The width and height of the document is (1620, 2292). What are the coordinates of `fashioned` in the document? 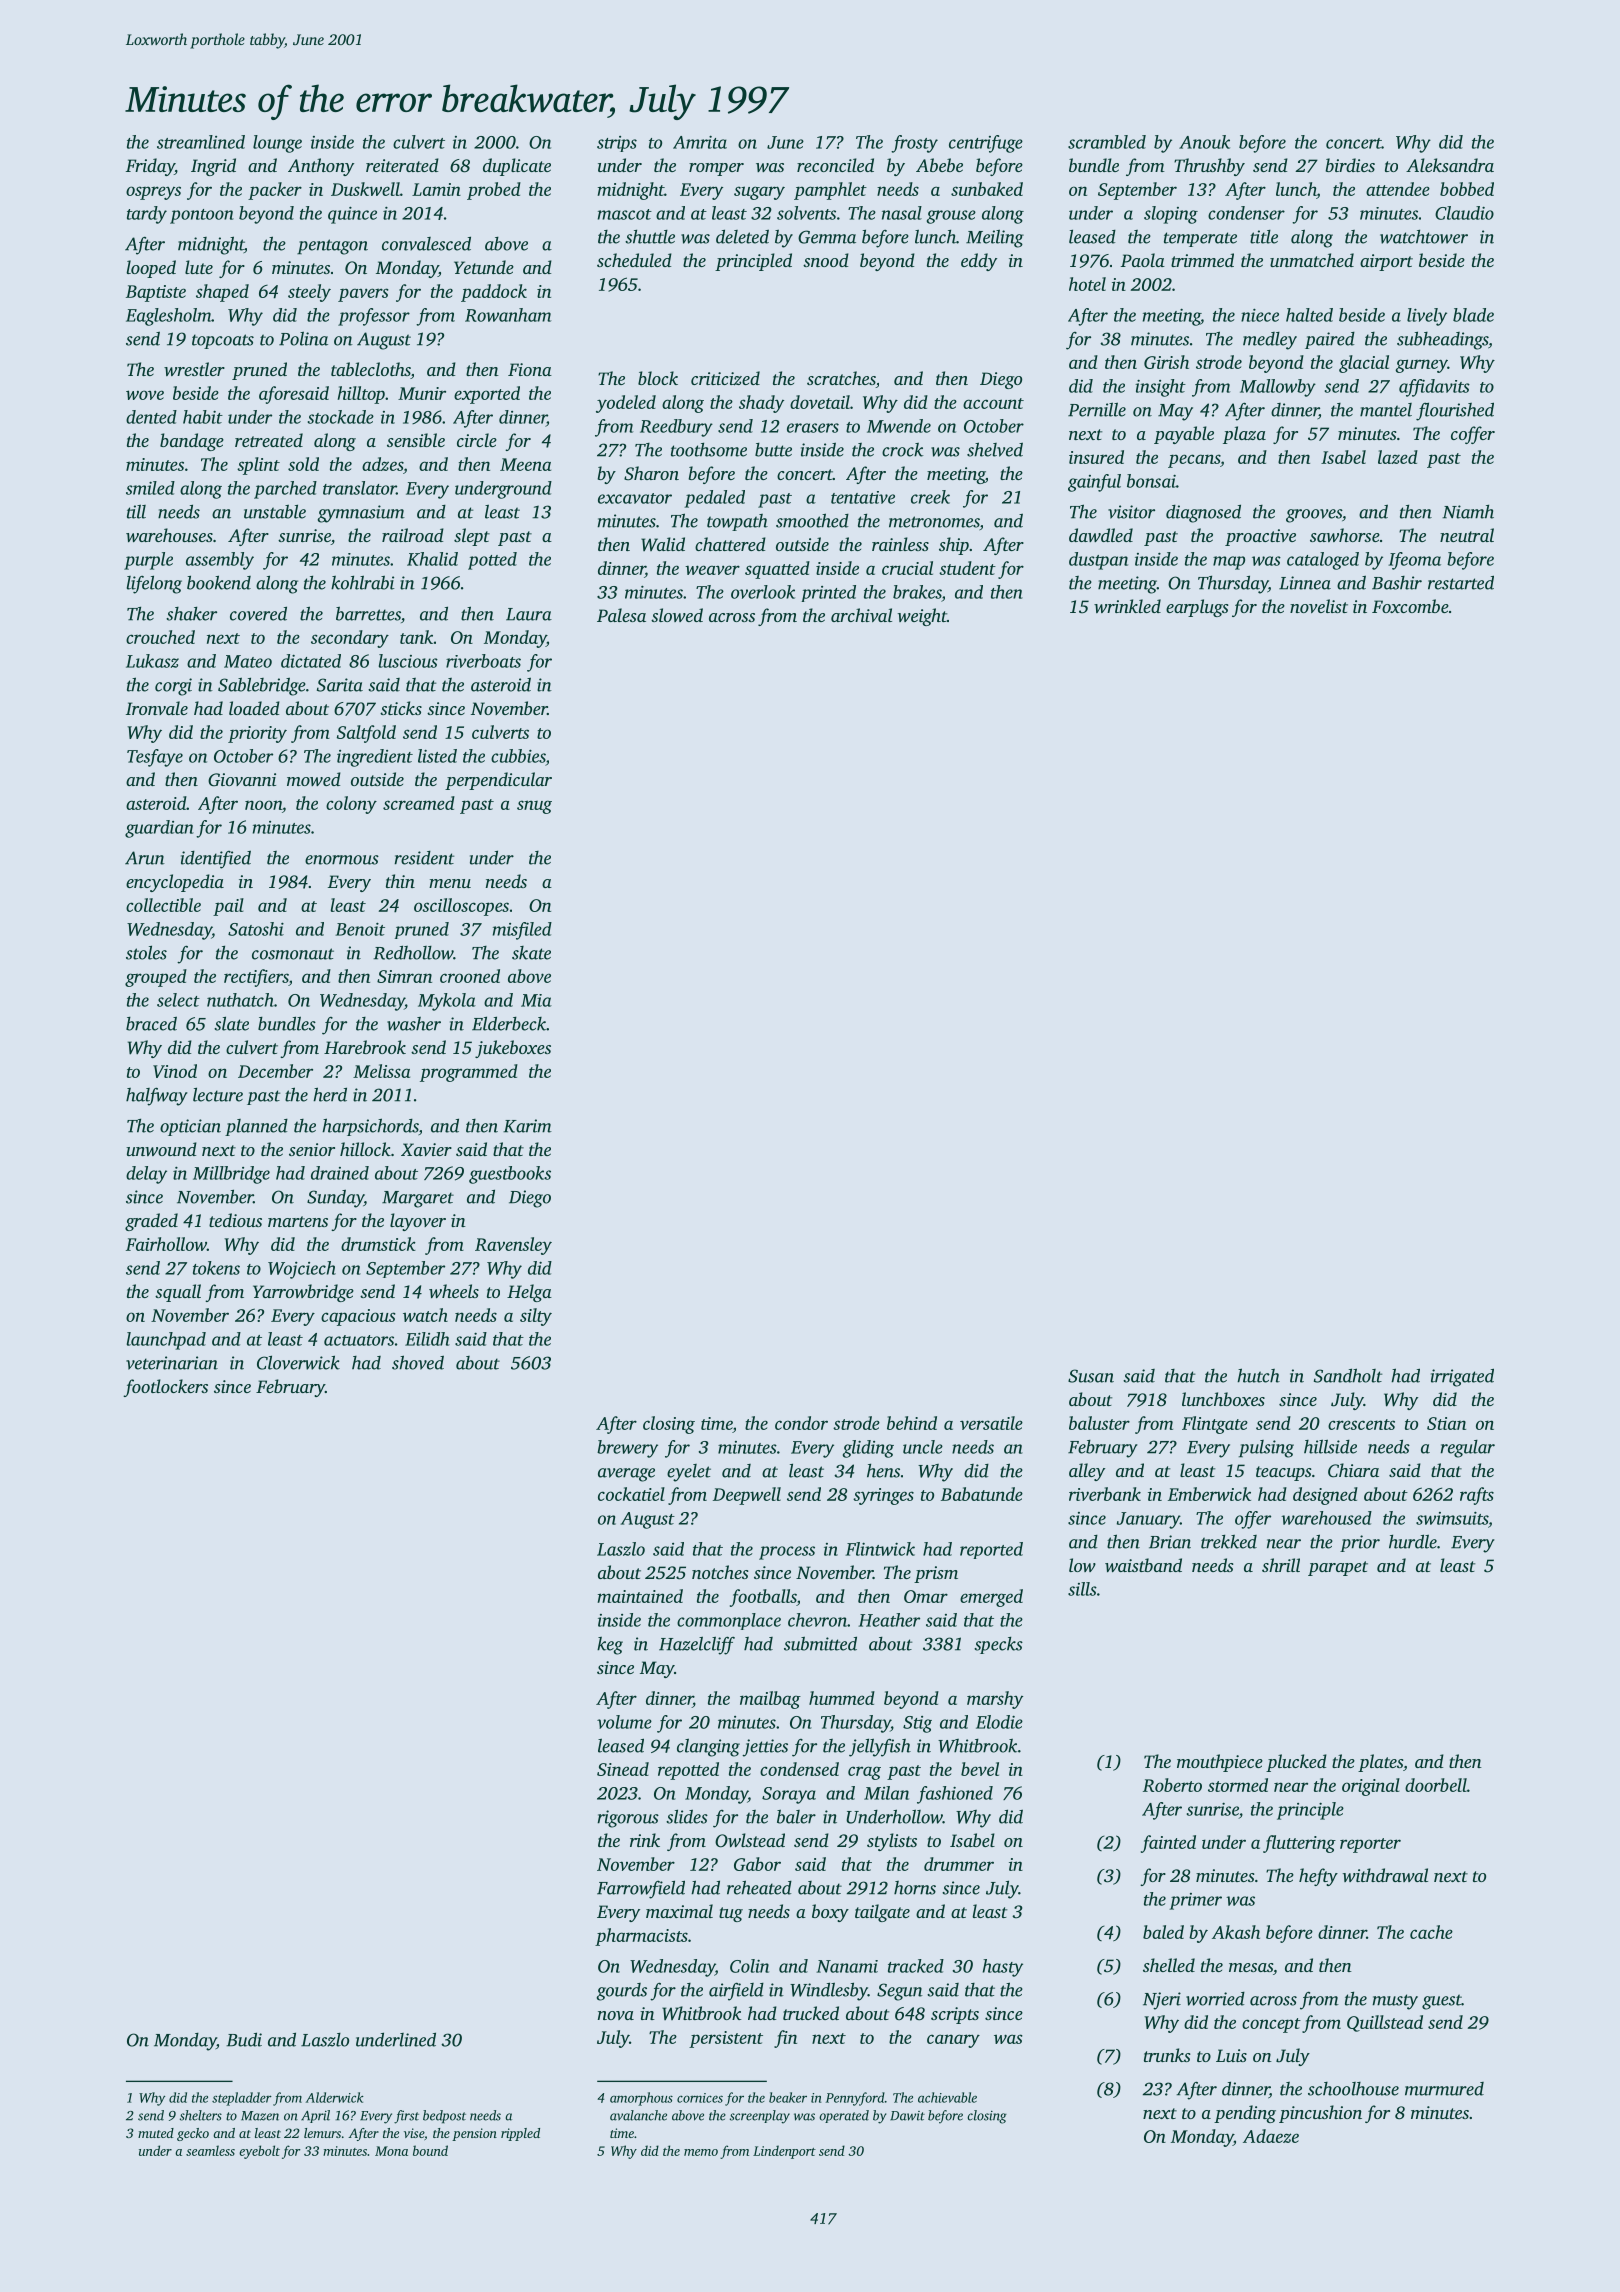 It's located at (955, 1795).
